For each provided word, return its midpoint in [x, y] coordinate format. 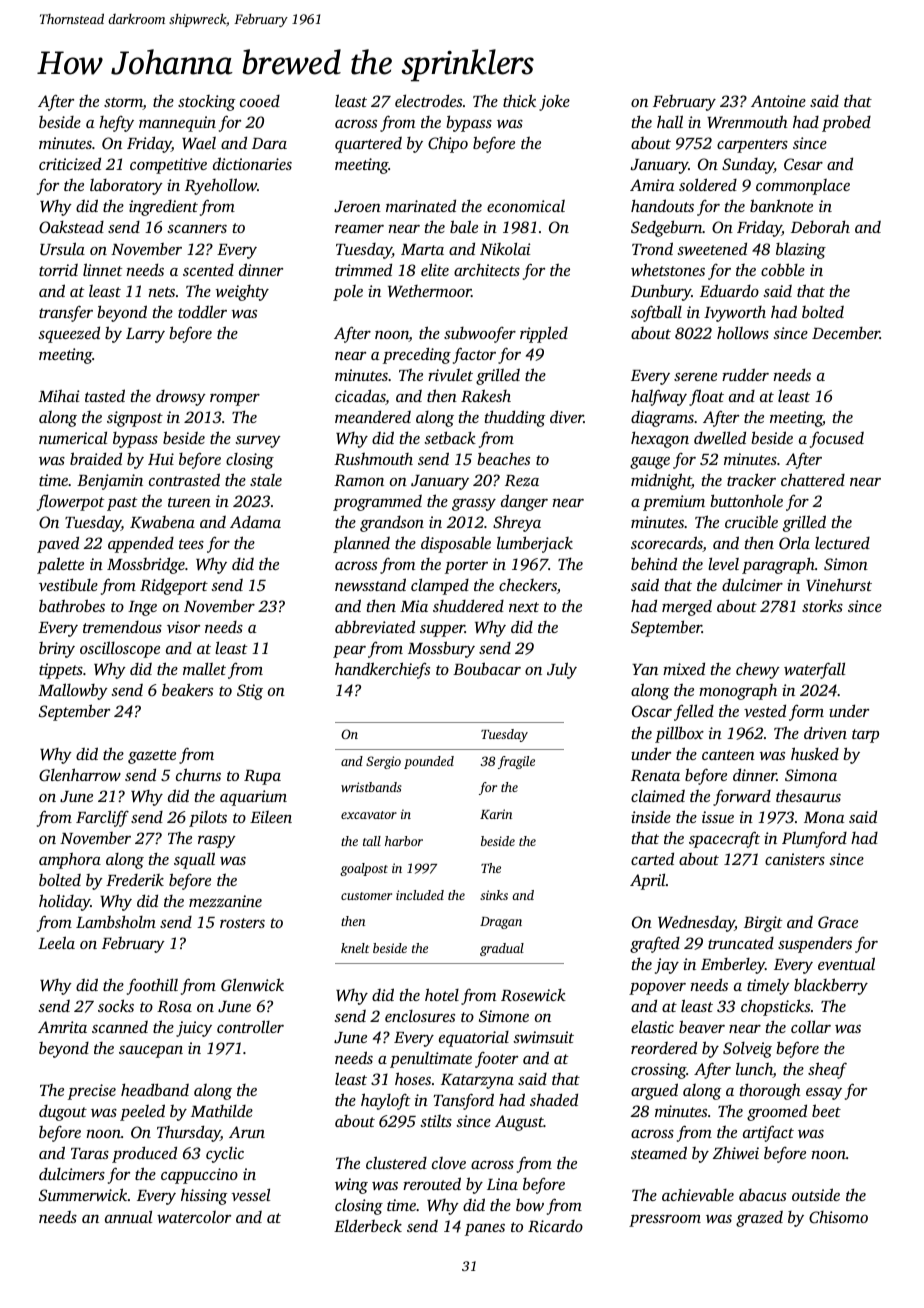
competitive [168, 166]
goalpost [364, 869]
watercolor [194, 1217]
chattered [813, 479]
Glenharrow [80, 775]
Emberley [733, 966]
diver [567, 416]
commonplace [803, 187]
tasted [105, 395]
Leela [56, 942]
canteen [728, 755]
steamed [659, 1152]
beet [826, 1110]
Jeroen [357, 207]
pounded [429, 762]
